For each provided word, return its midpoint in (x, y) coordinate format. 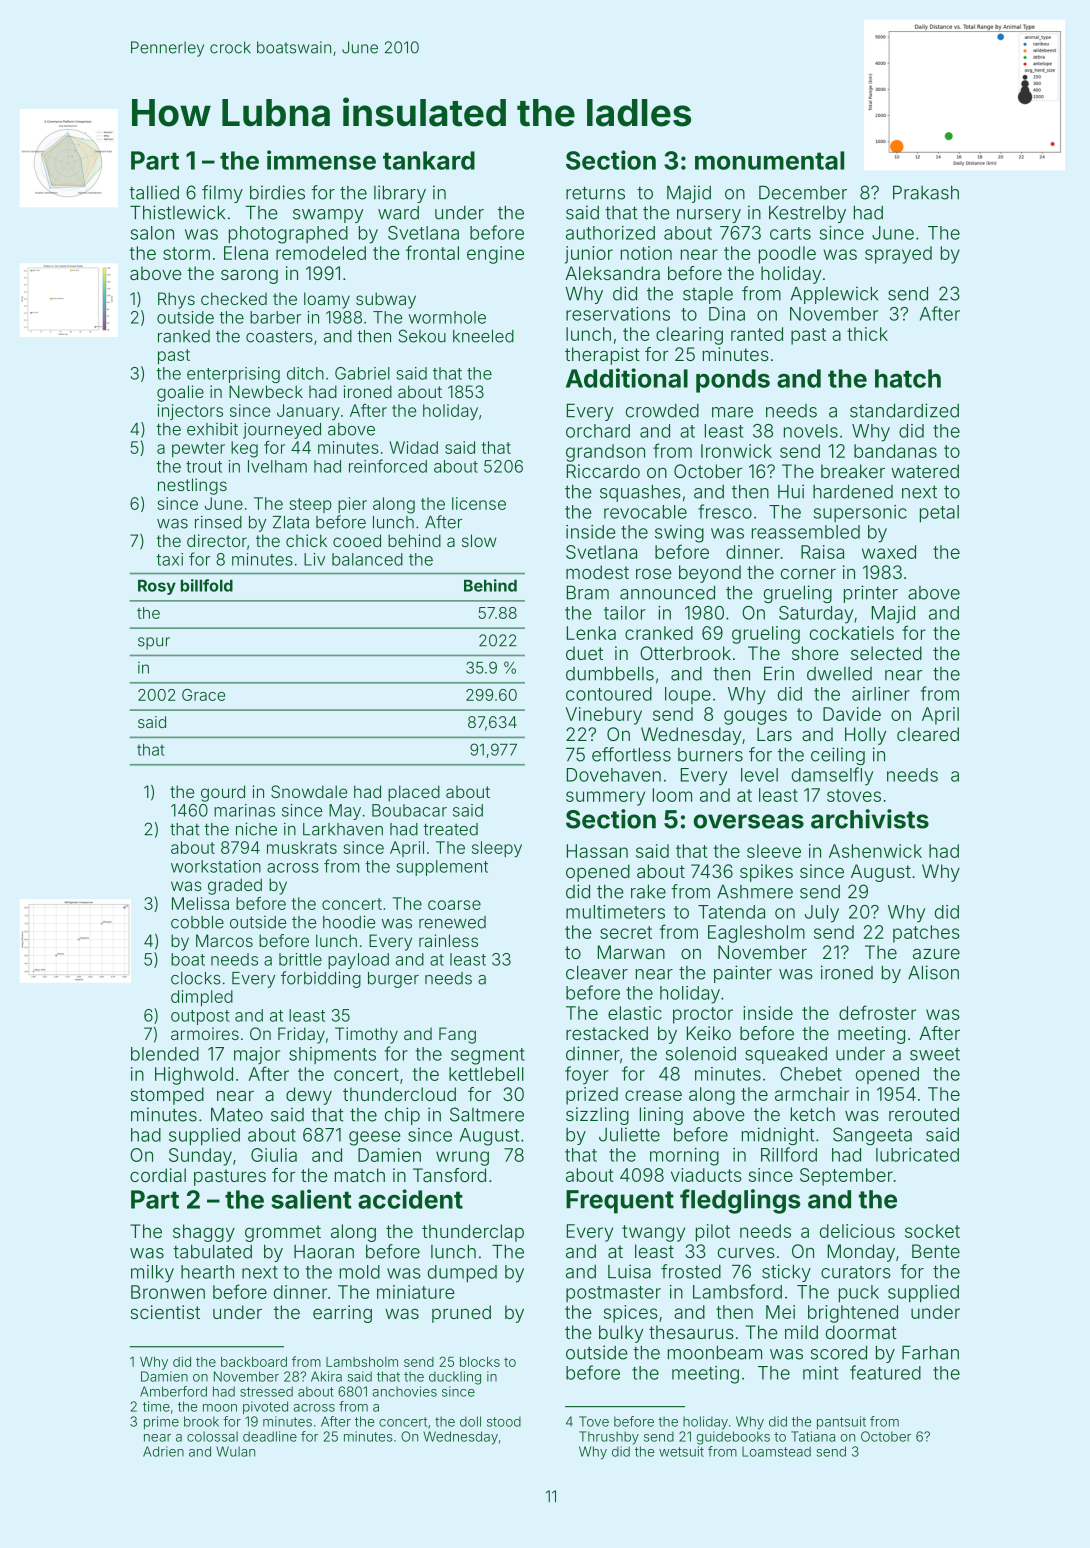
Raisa (822, 552)
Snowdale (309, 791)
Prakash (926, 193)
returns (595, 193)
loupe (688, 695)
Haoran (324, 1252)
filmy (222, 194)
